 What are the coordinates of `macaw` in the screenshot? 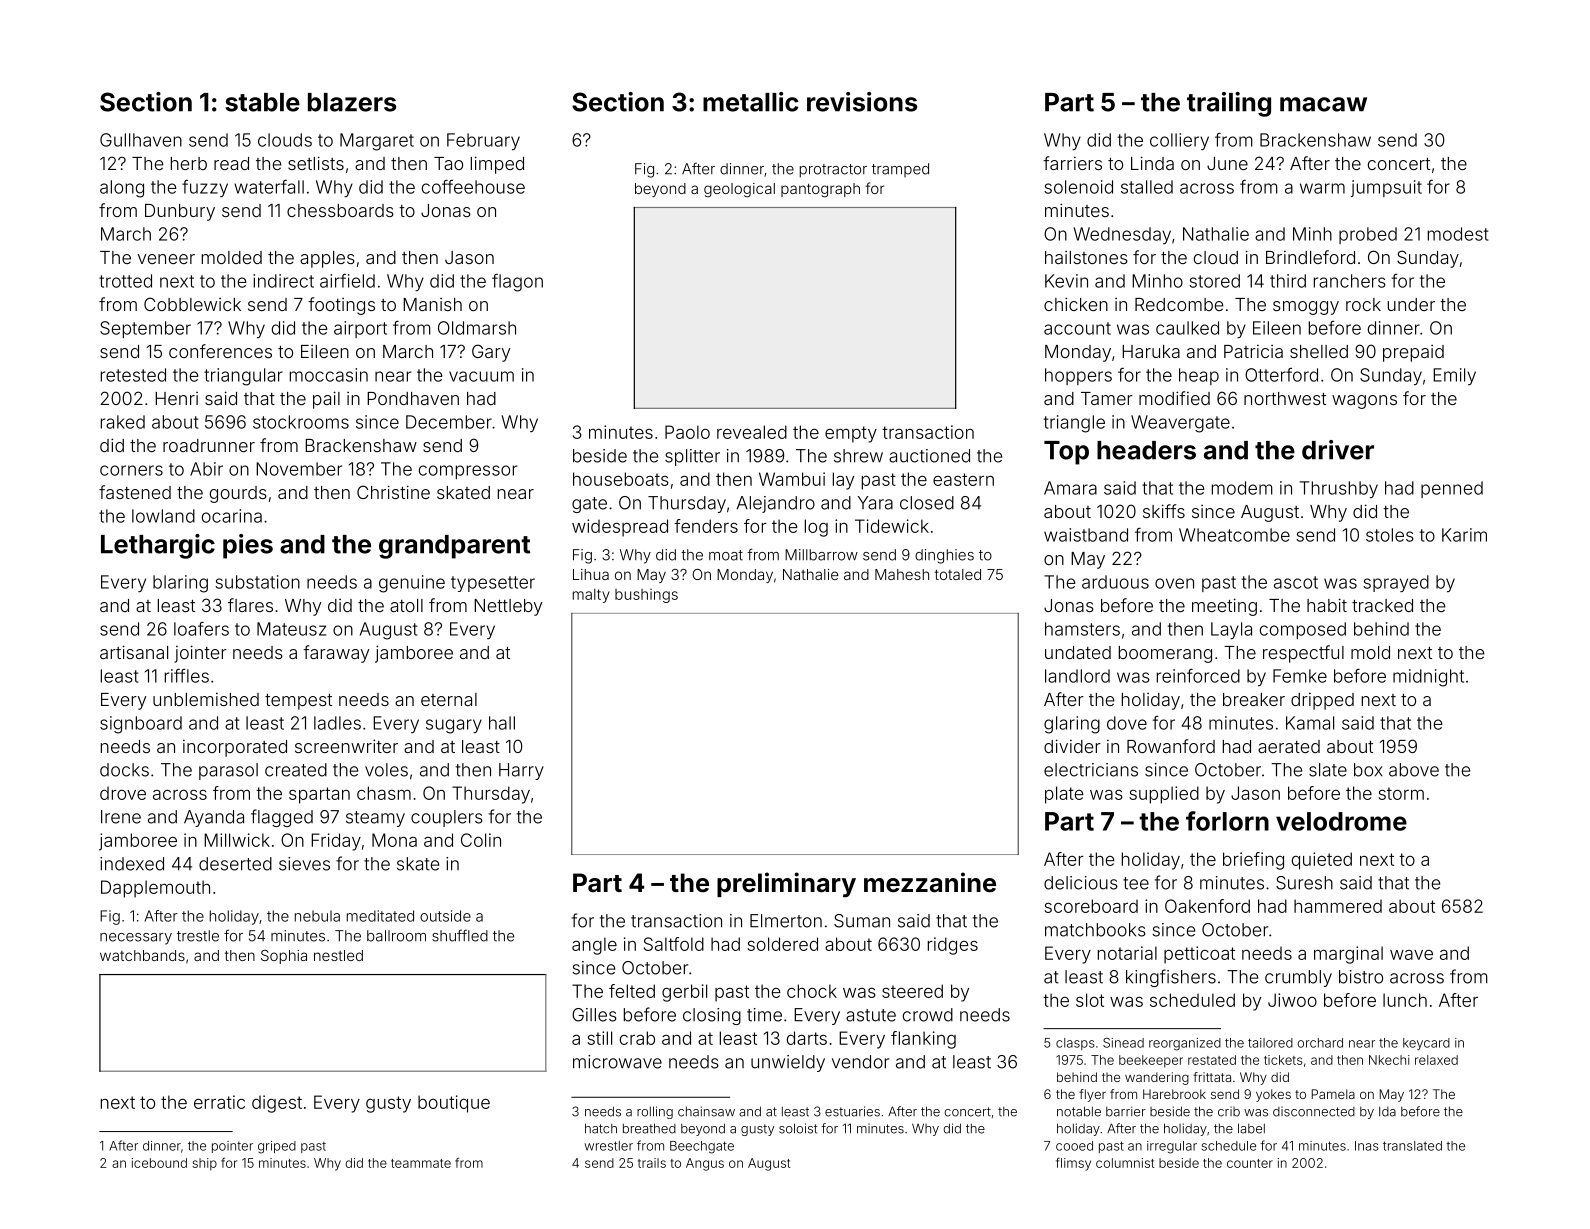 It's located at (1323, 104).
